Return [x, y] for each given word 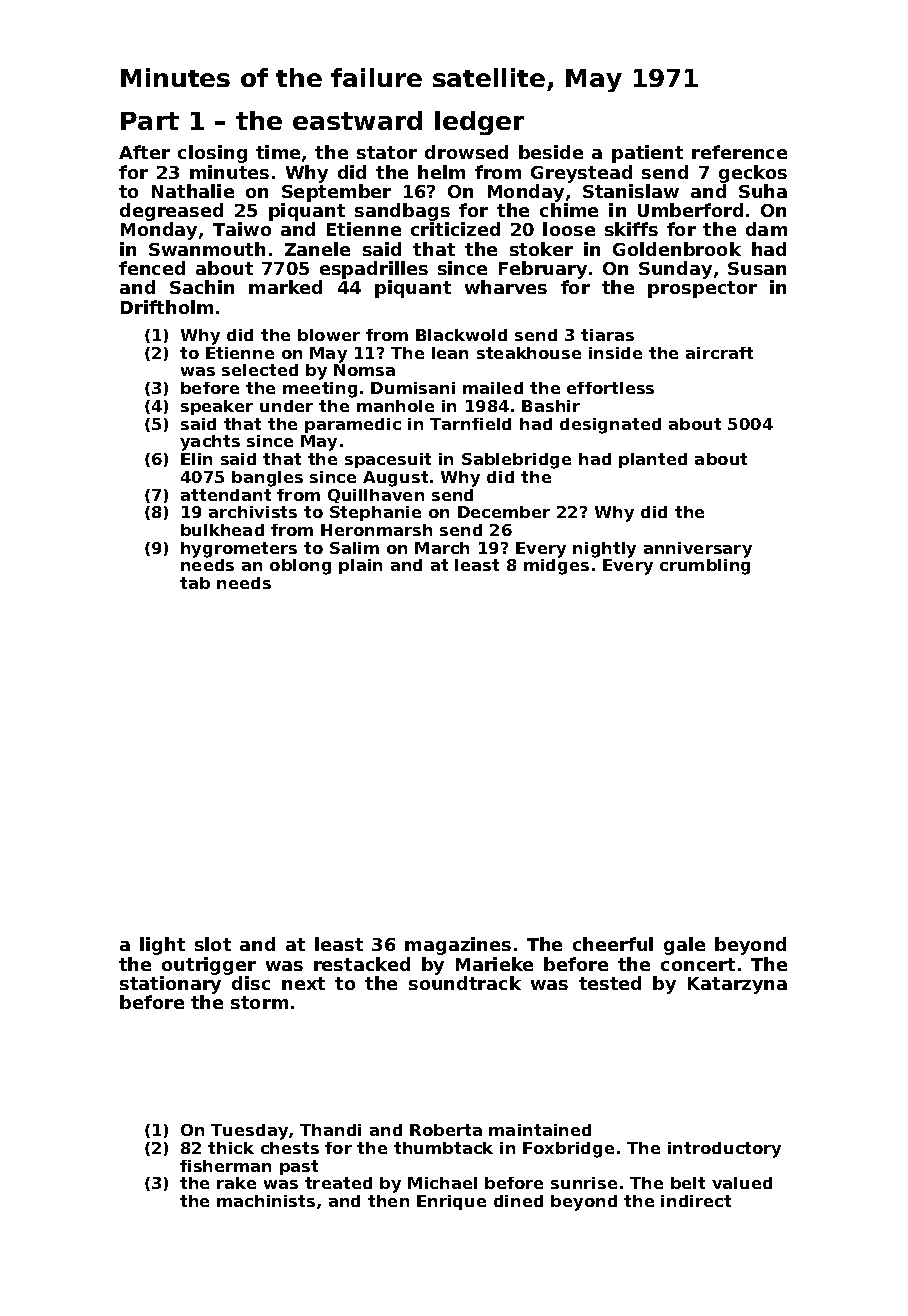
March [442, 548]
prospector [702, 289]
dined [518, 1201]
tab [195, 583]
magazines [458, 946]
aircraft [719, 353]
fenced [152, 268]
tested [610, 983]
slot [213, 944]
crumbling [705, 567]
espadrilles [374, 270]
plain [360, 566]
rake [236, 1183]
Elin [196, 459]
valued [742, 1183]
